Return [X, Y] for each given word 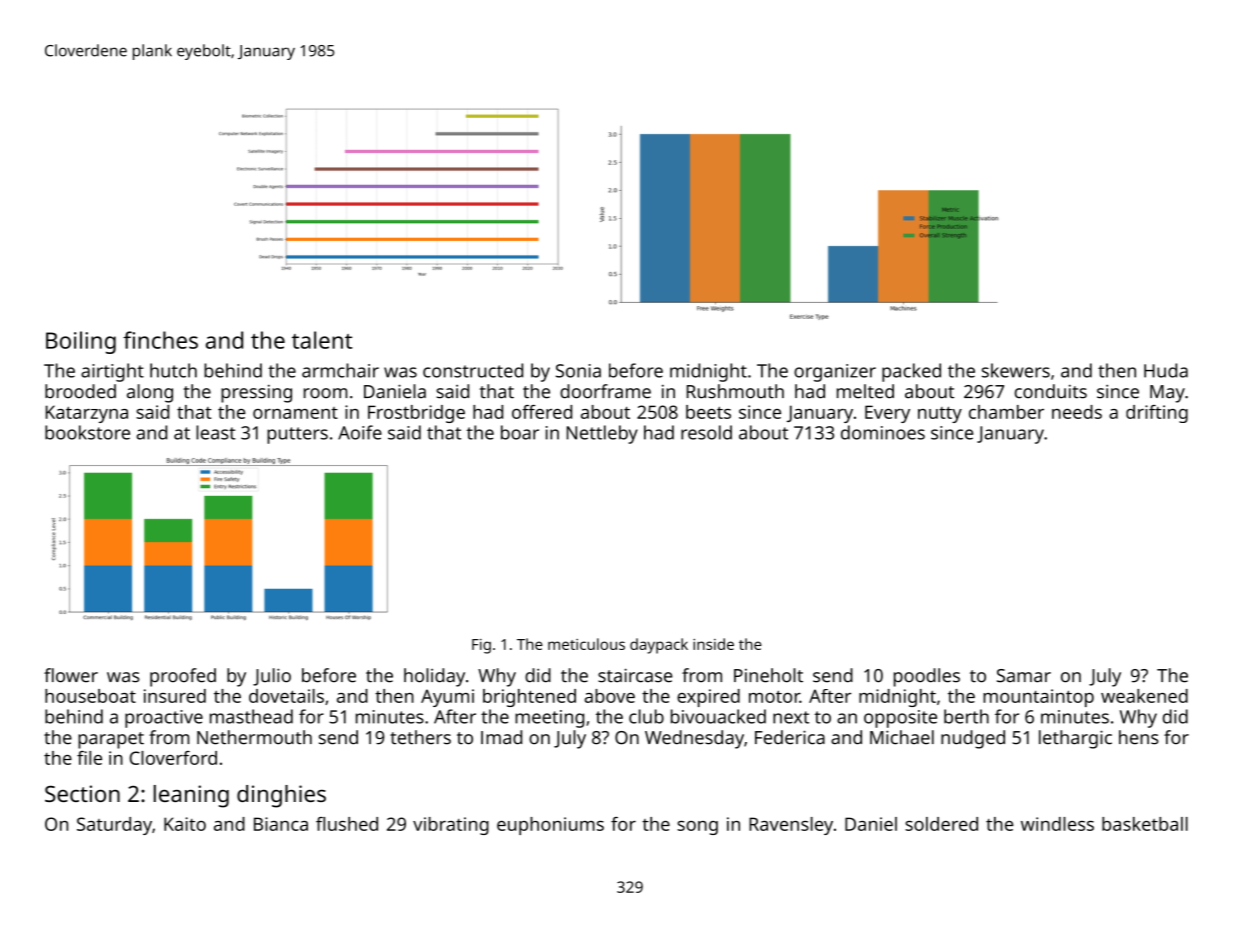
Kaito [185, 824]
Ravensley [791, 826]
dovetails [286, 696]
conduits [1051, 391]
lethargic [1075, 739]
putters [297, 435]
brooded [80, 391]
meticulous [586, 644]
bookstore [87, 432]
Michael [902, 737]
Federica [790, 737]
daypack [659, 646]
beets [708, 412]
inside [713, 644]
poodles [927, 677]
